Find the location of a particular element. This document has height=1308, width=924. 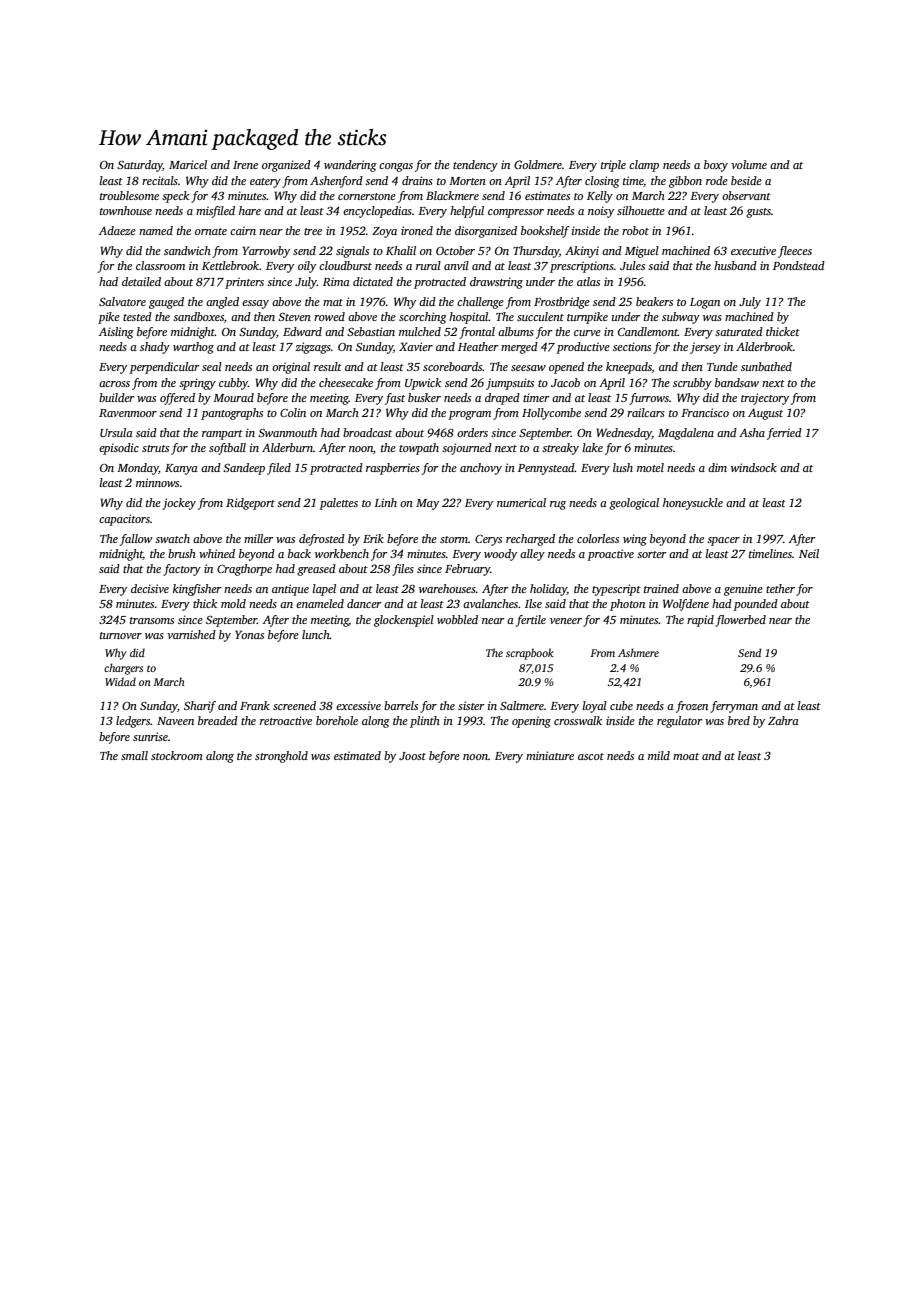

windsock is located at coordinates (754, 467).
